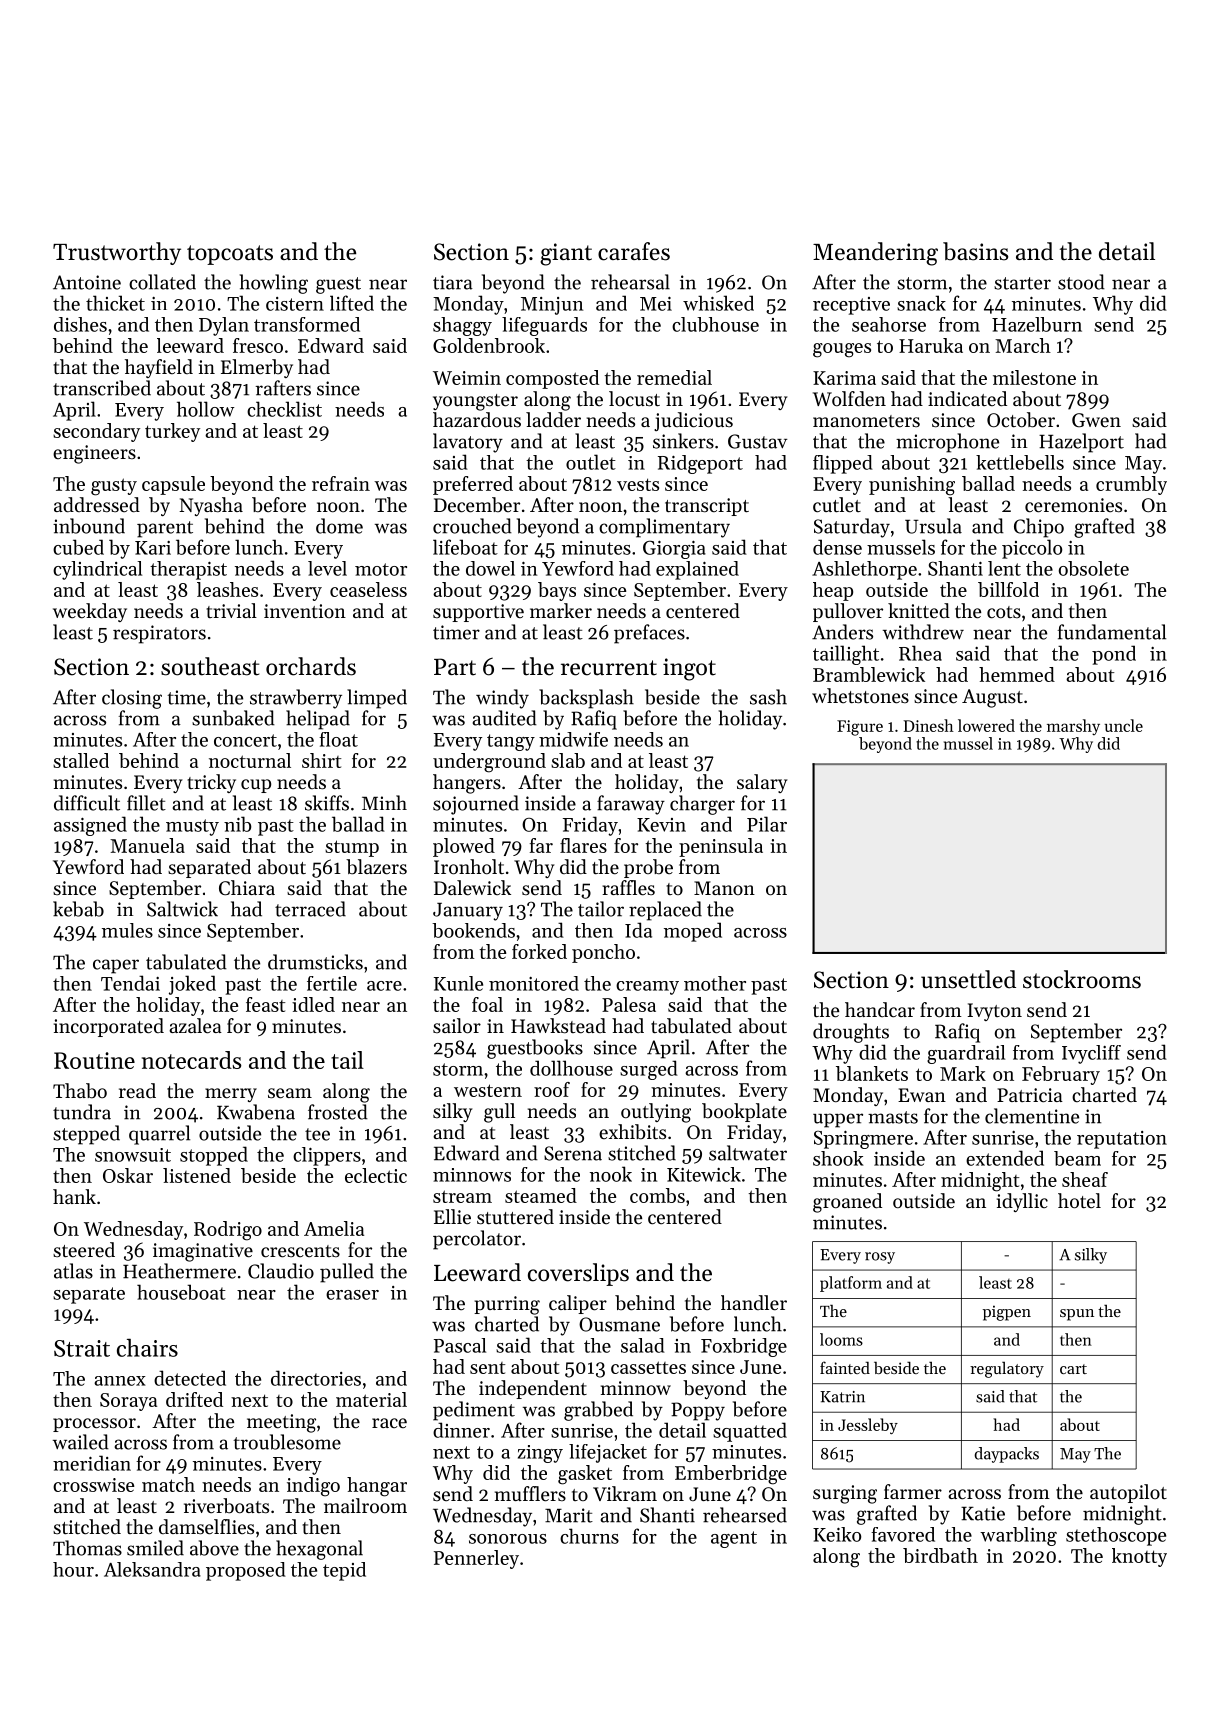 This screenshot has height=1725, width=1220. Describe the element at coordinates (585, 1475) in the screenshot. I see `gasket` at that location.
